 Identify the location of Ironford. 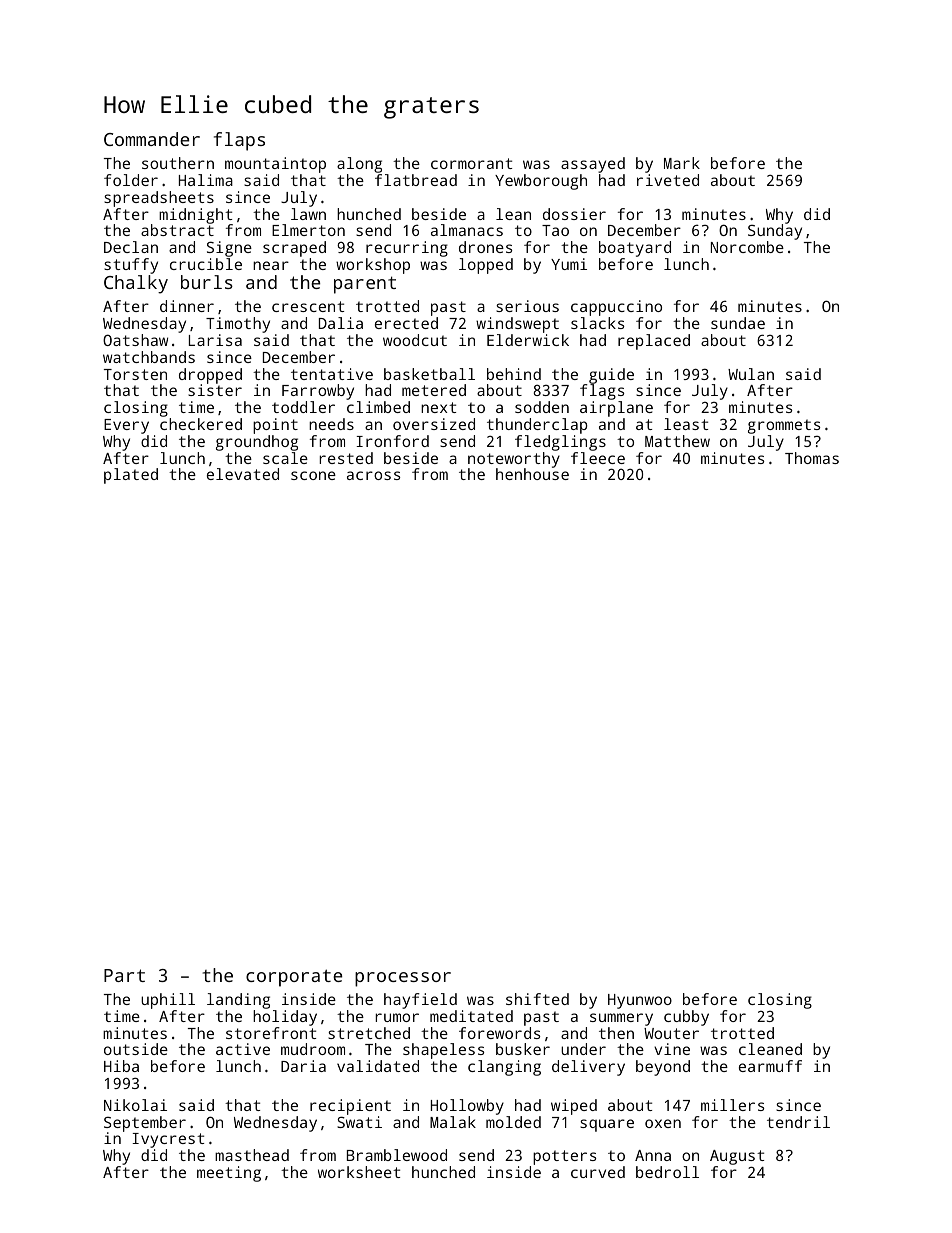
(392, 441).
